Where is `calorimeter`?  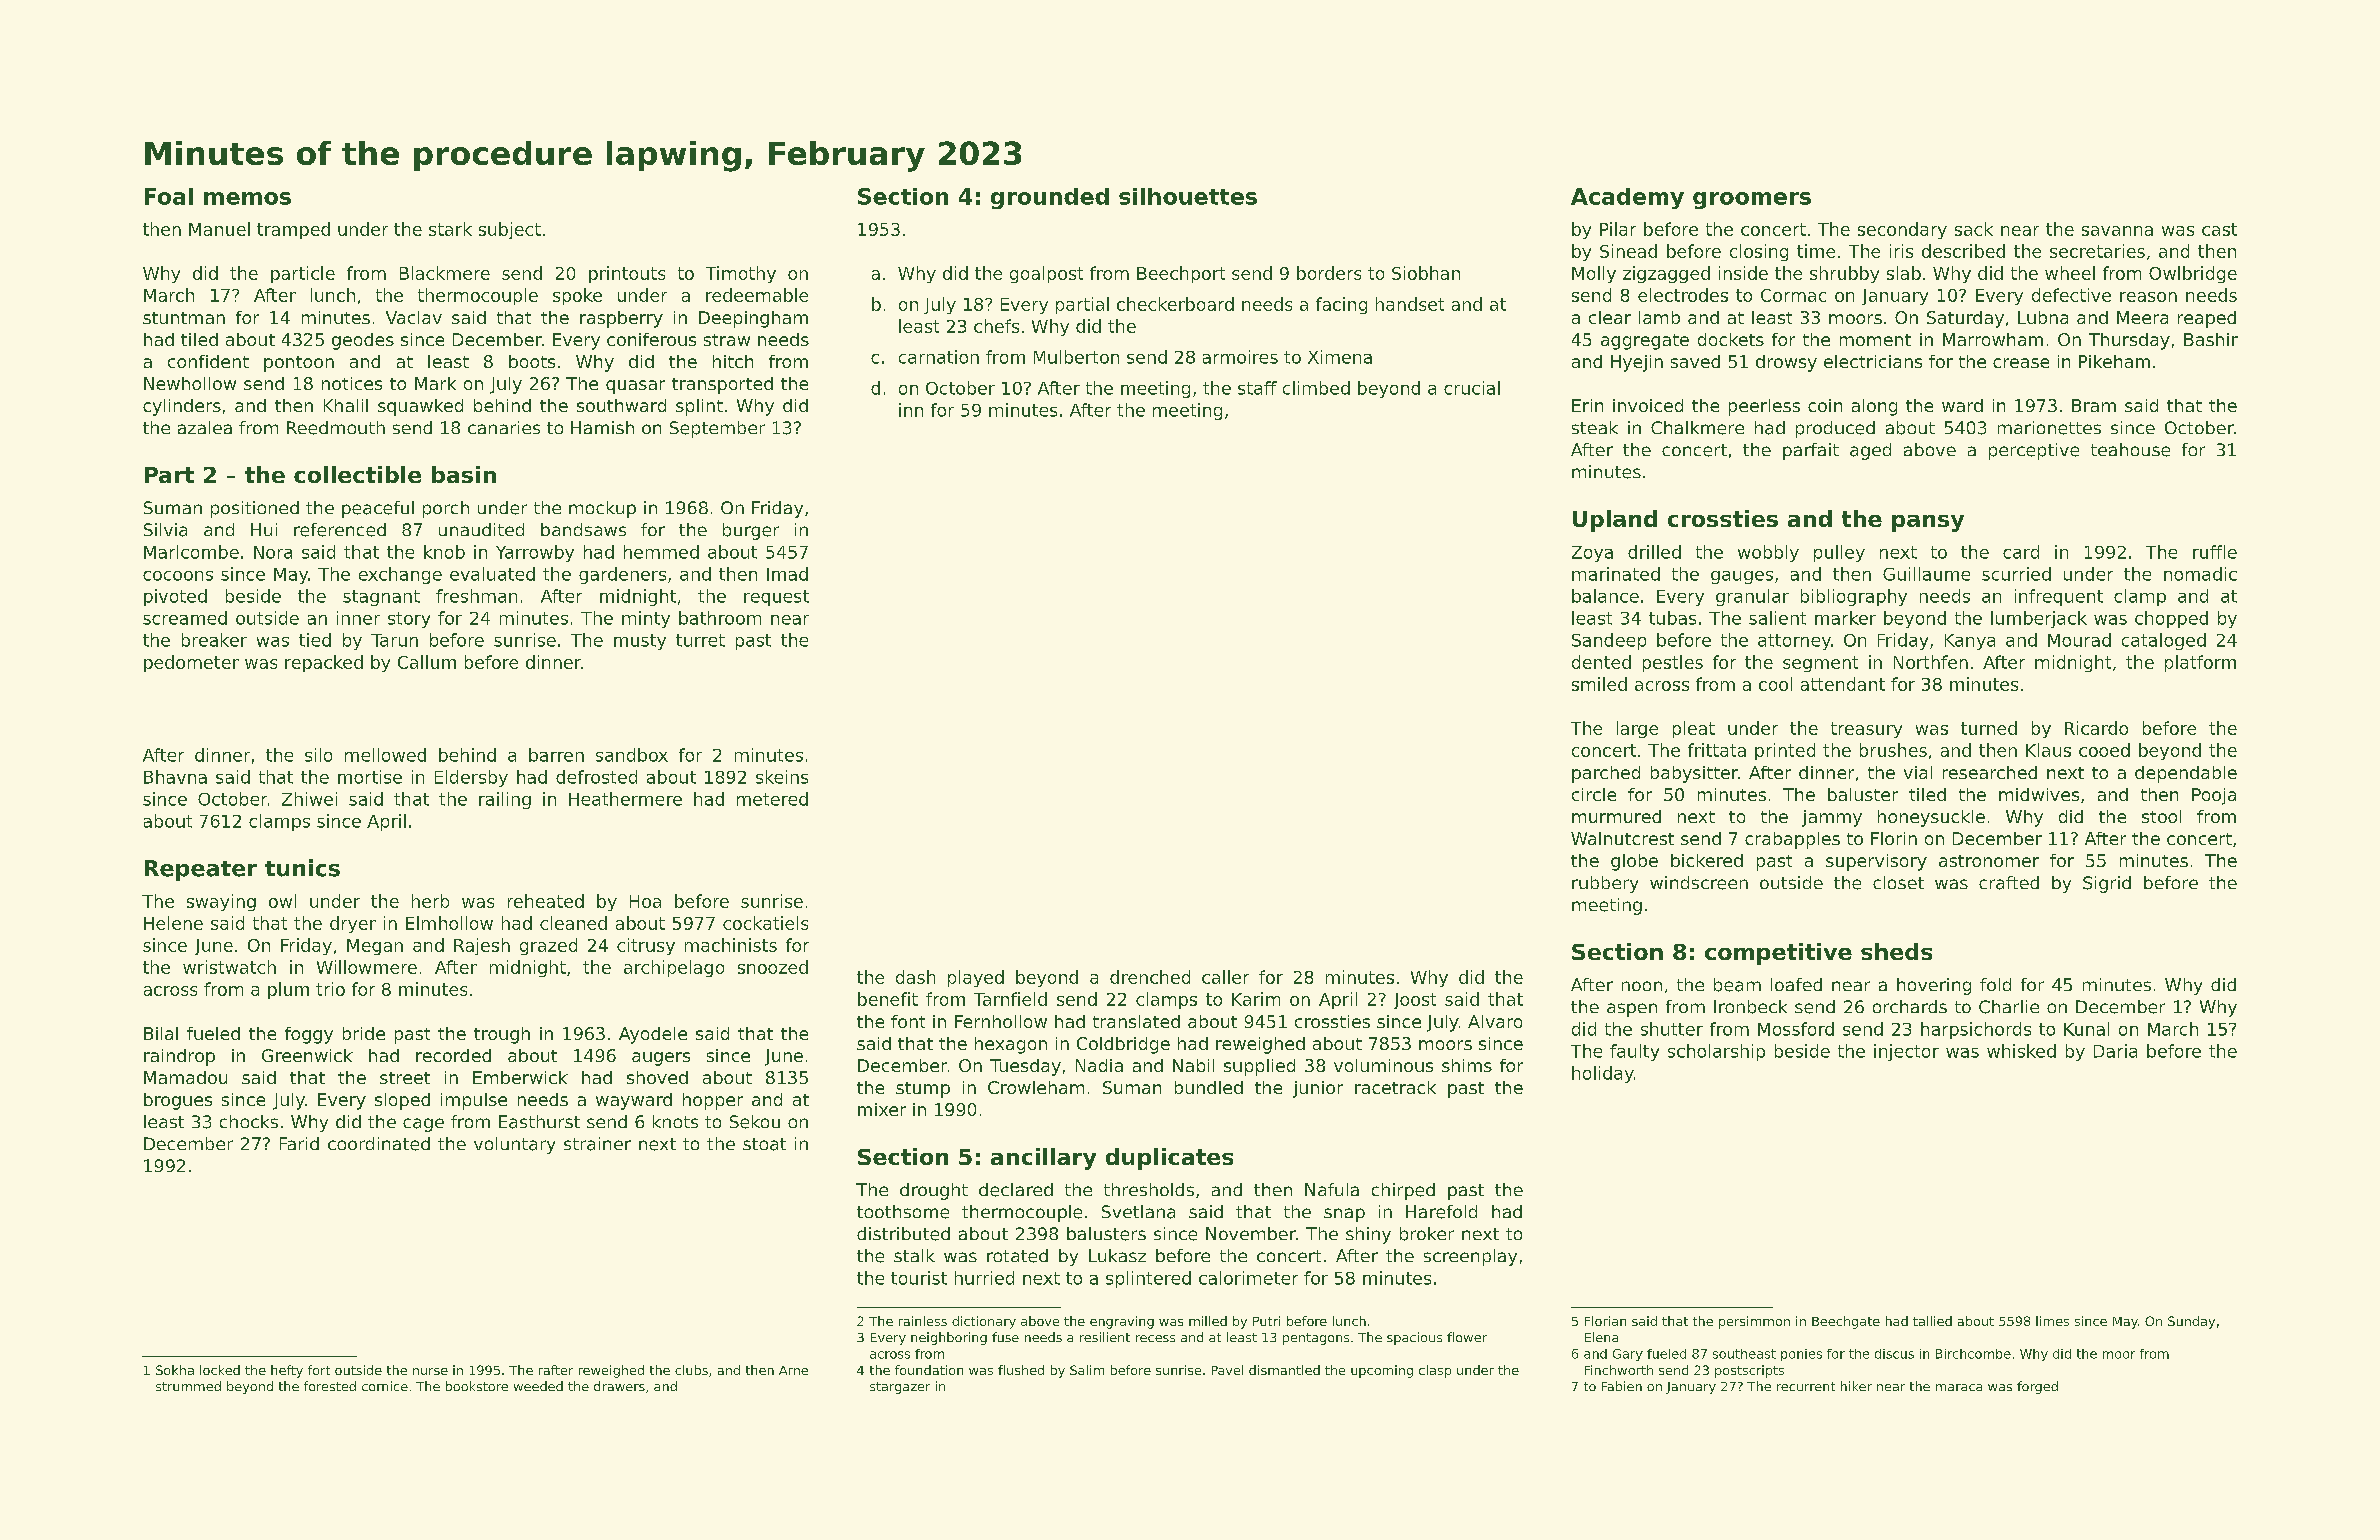
calorimeter is located at coordinates (1248, 1278).
